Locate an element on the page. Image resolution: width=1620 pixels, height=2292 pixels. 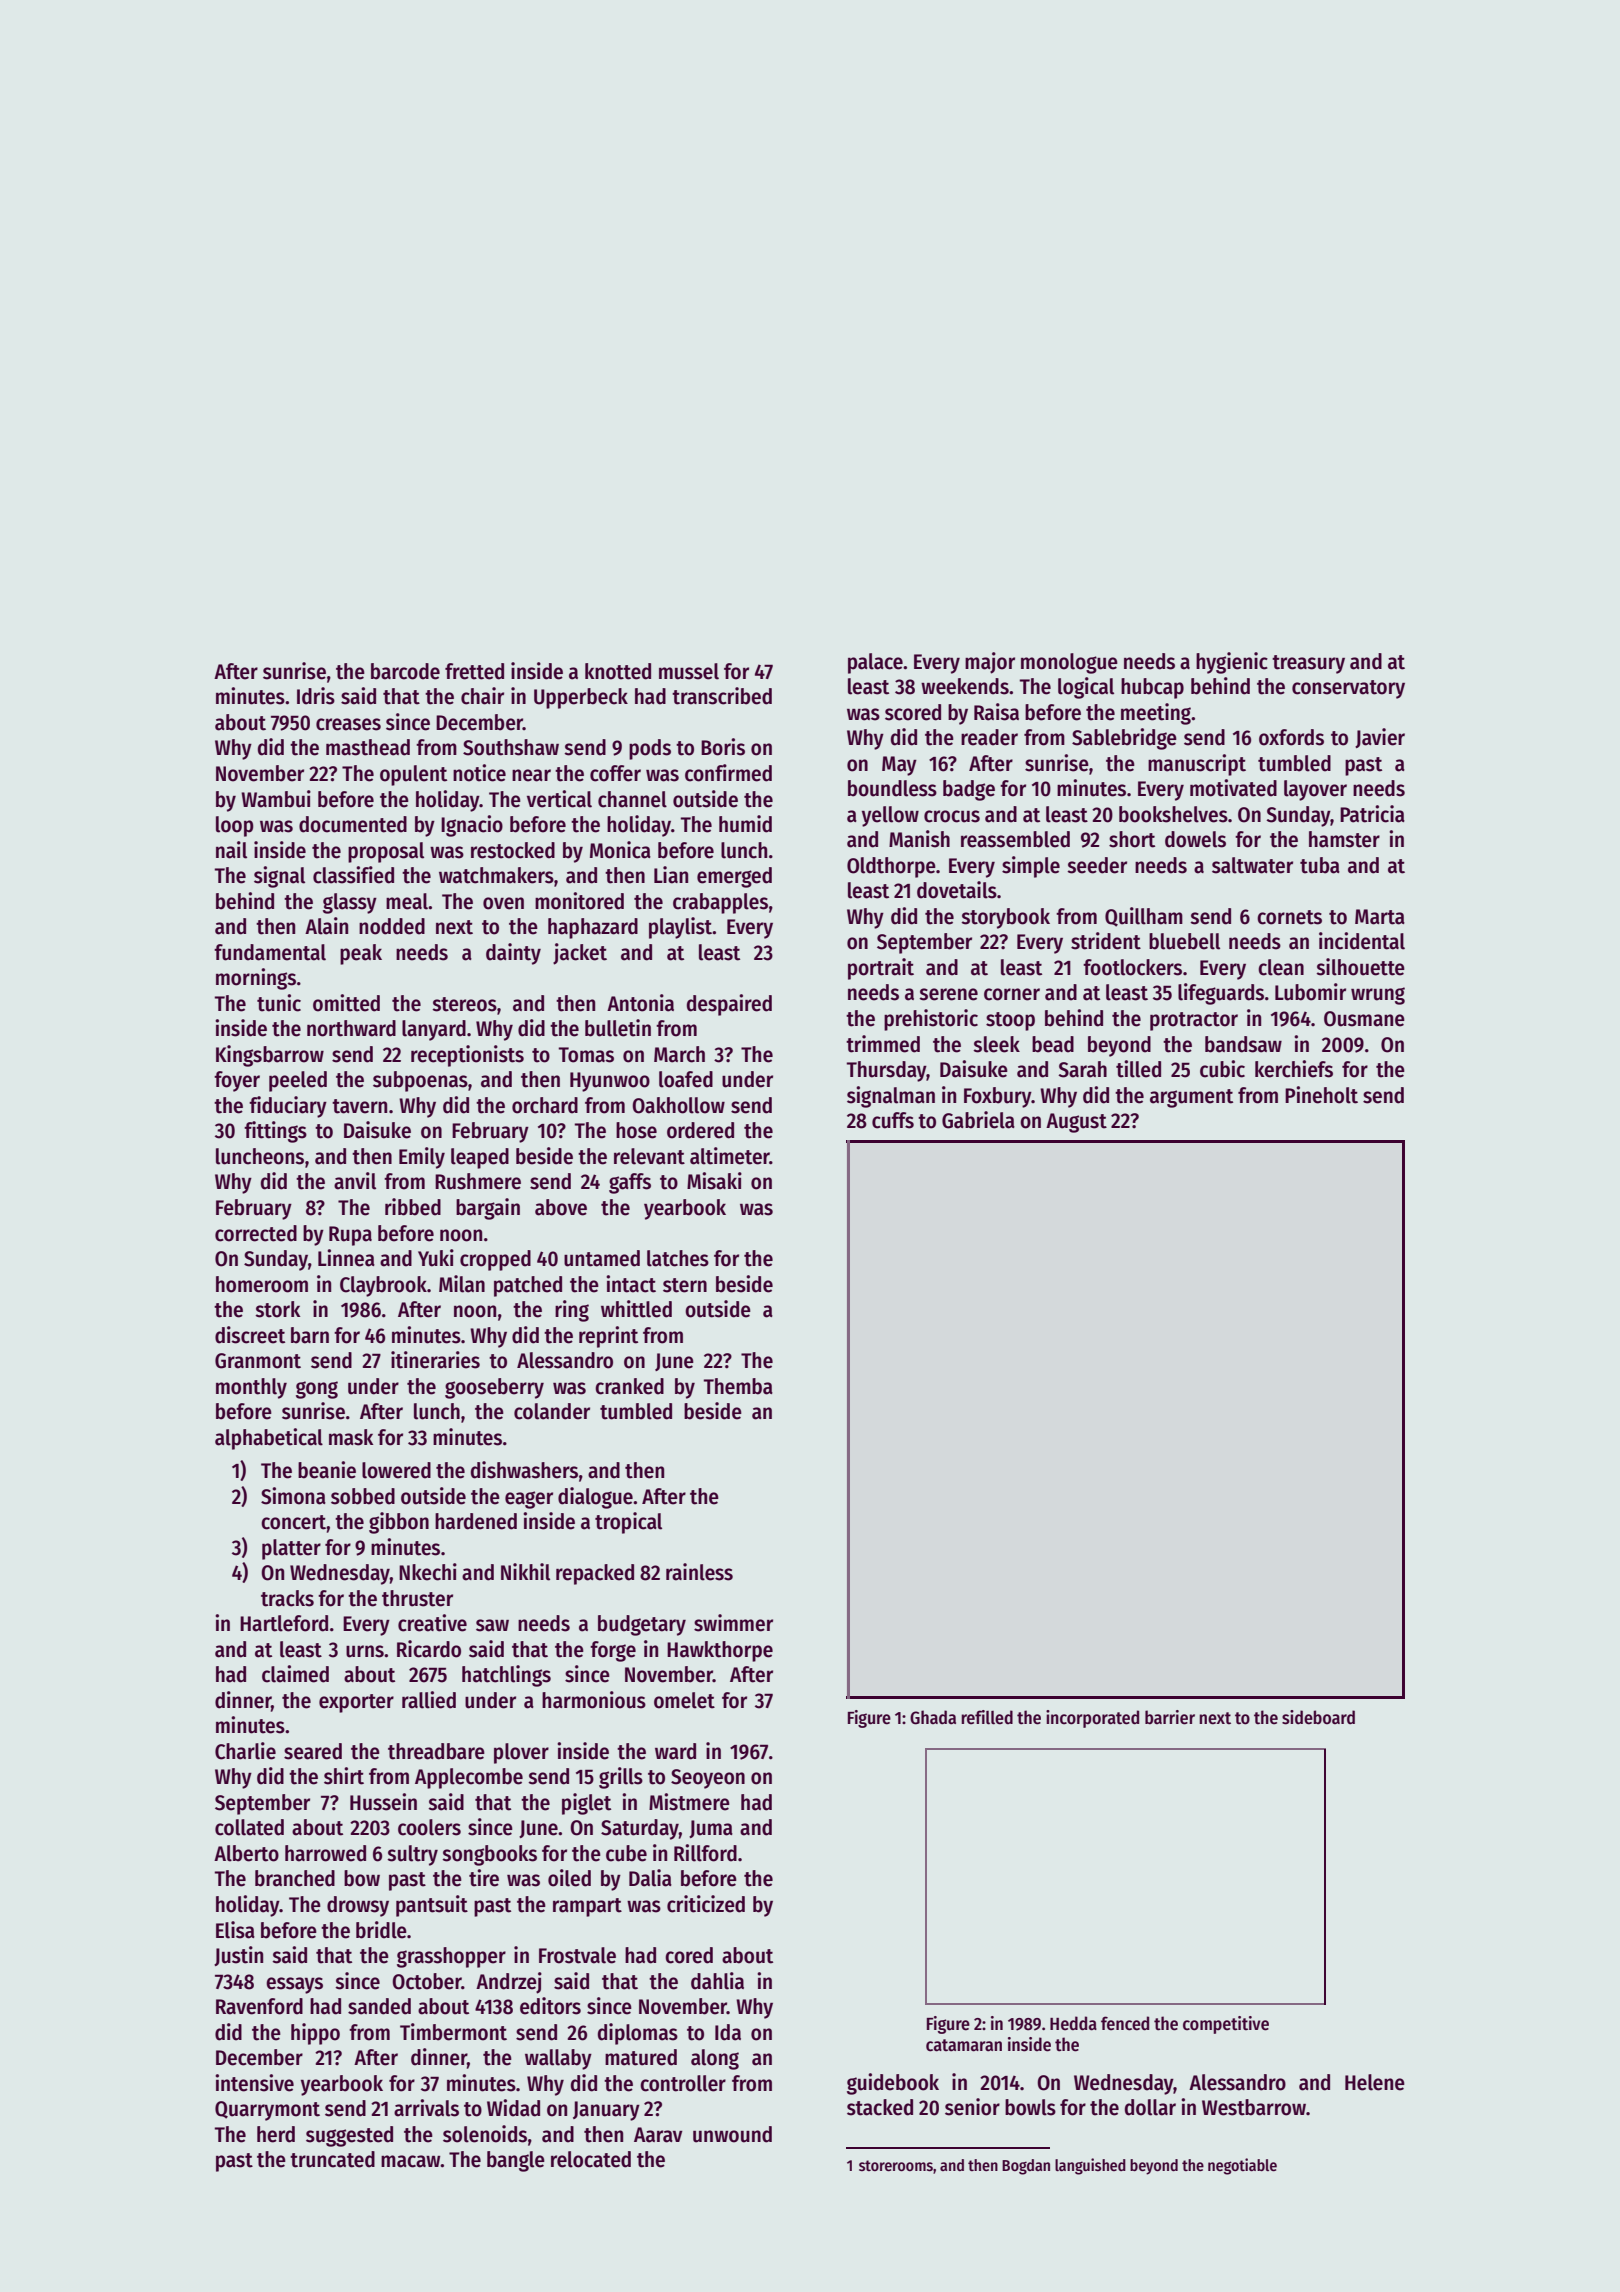
sideboard is located at coordinates (1318, 1717).
